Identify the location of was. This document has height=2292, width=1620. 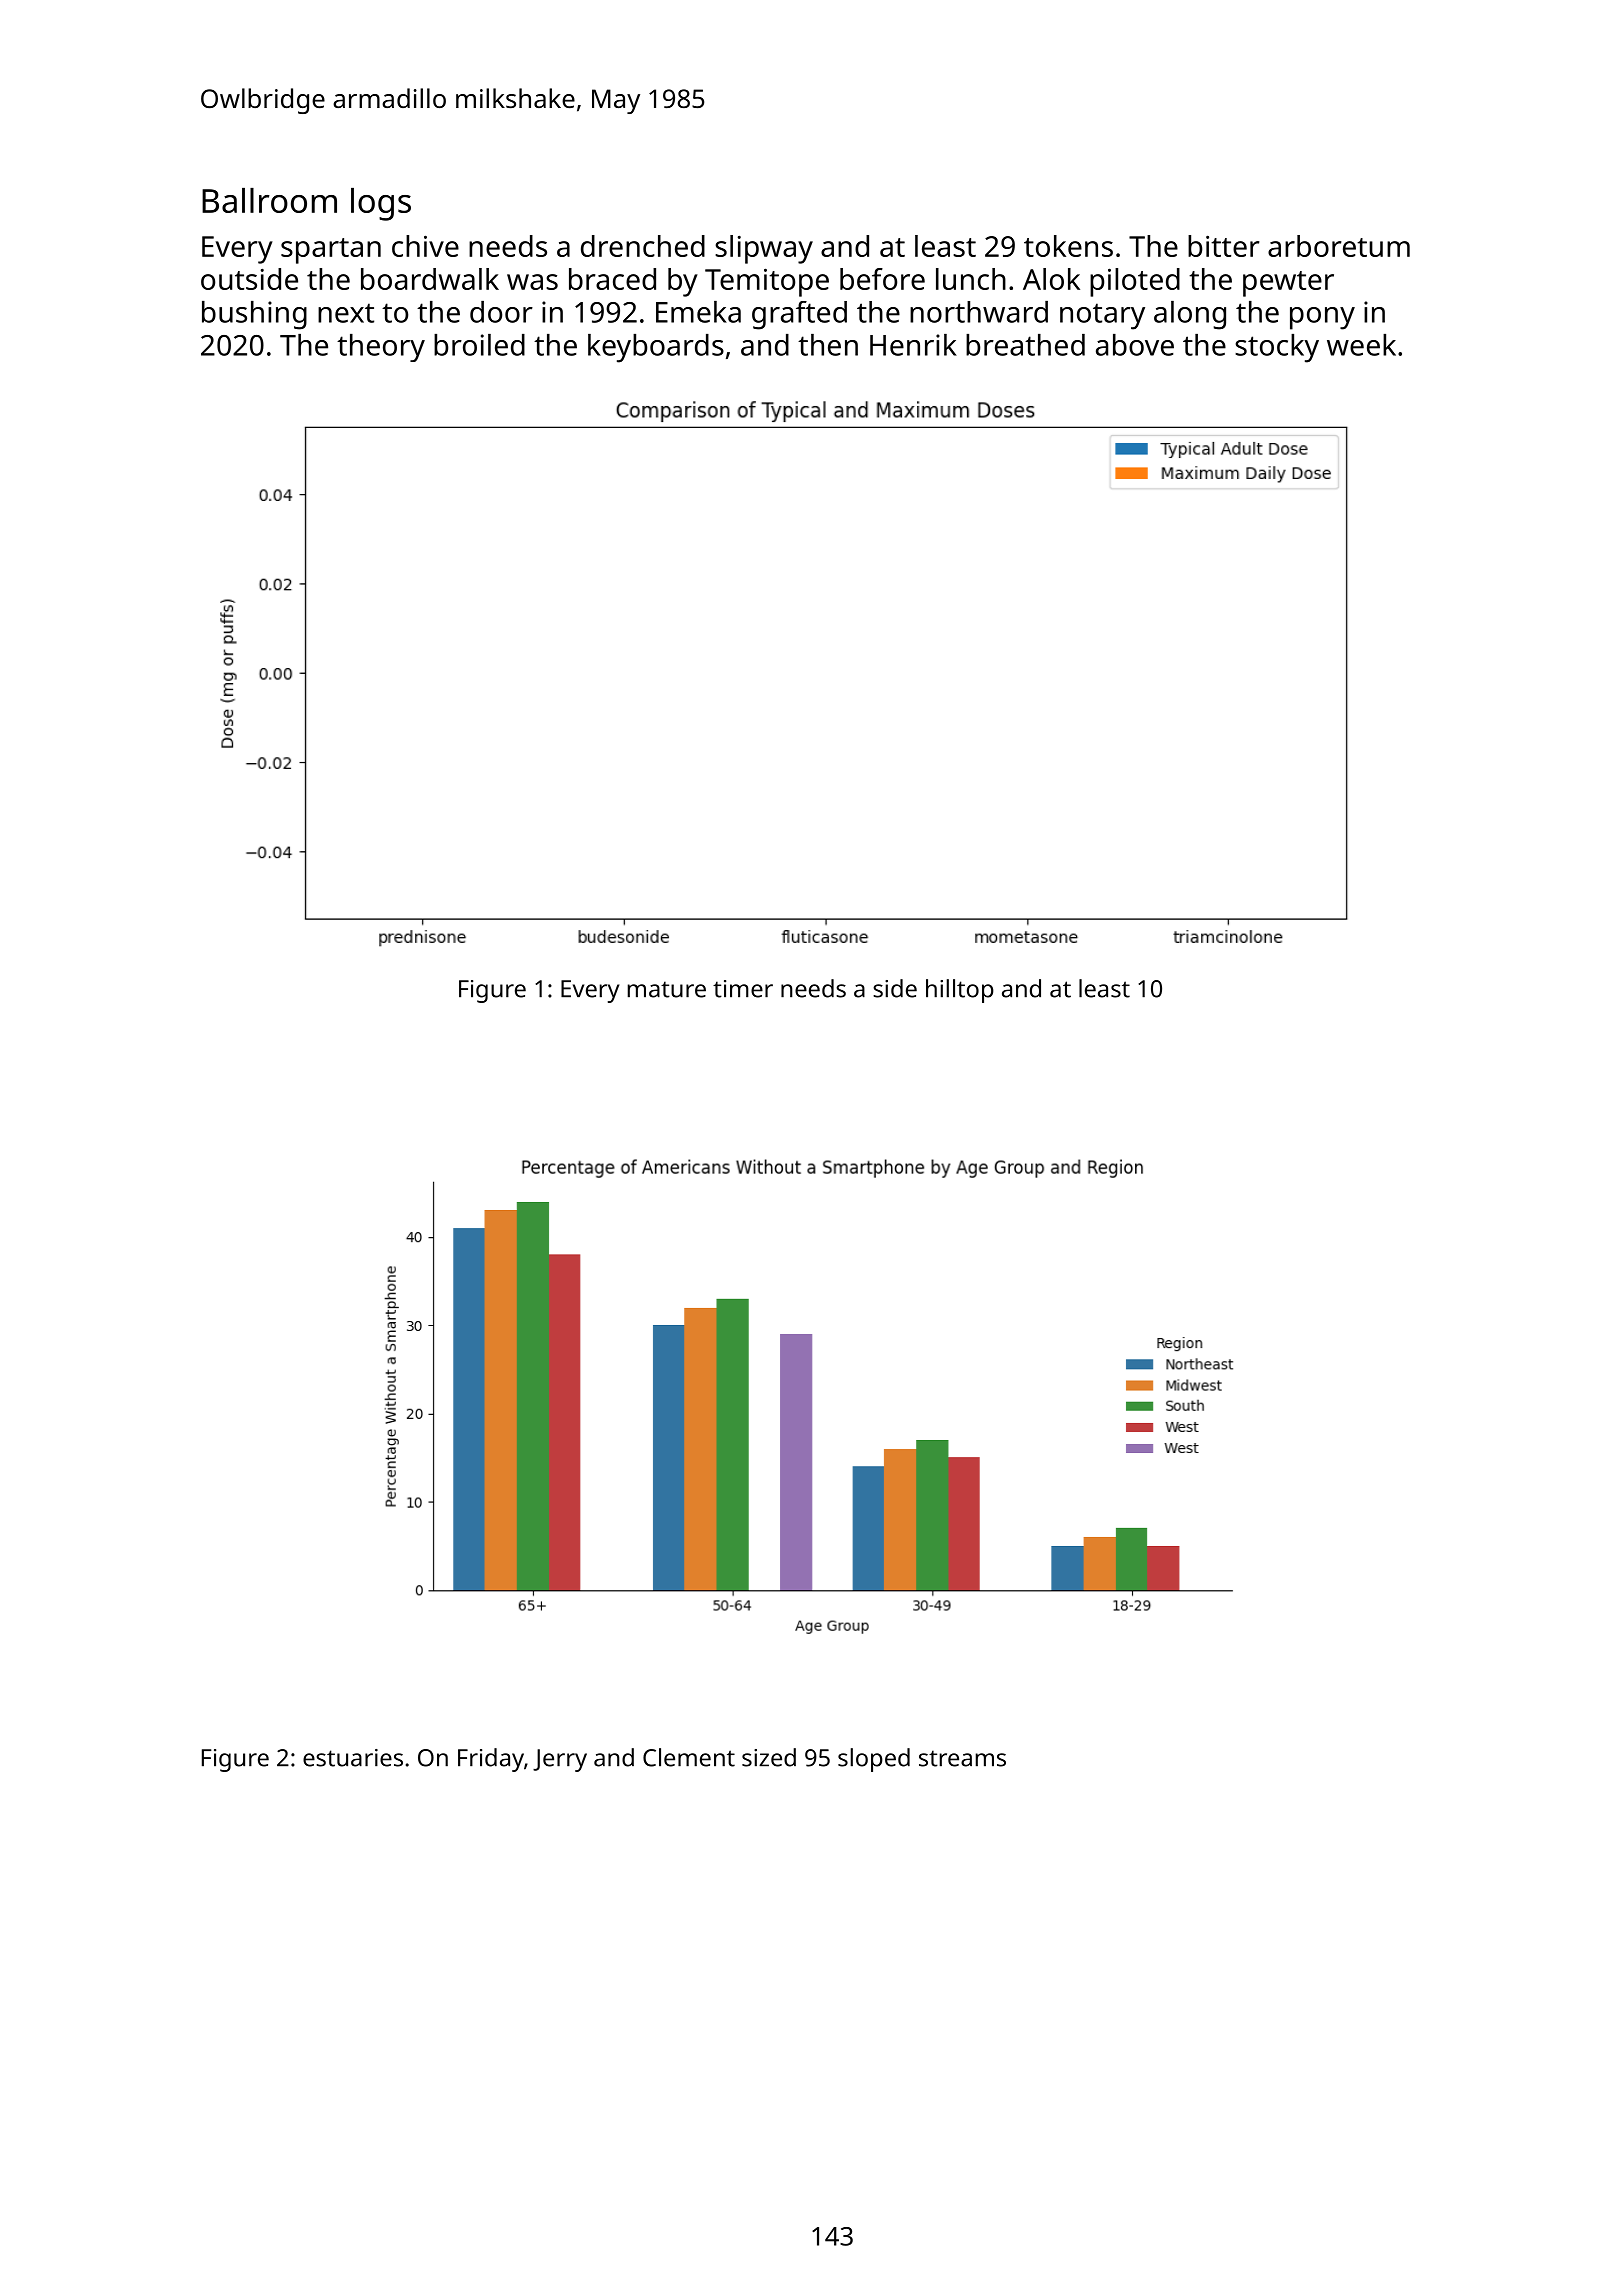
(532, 282).
